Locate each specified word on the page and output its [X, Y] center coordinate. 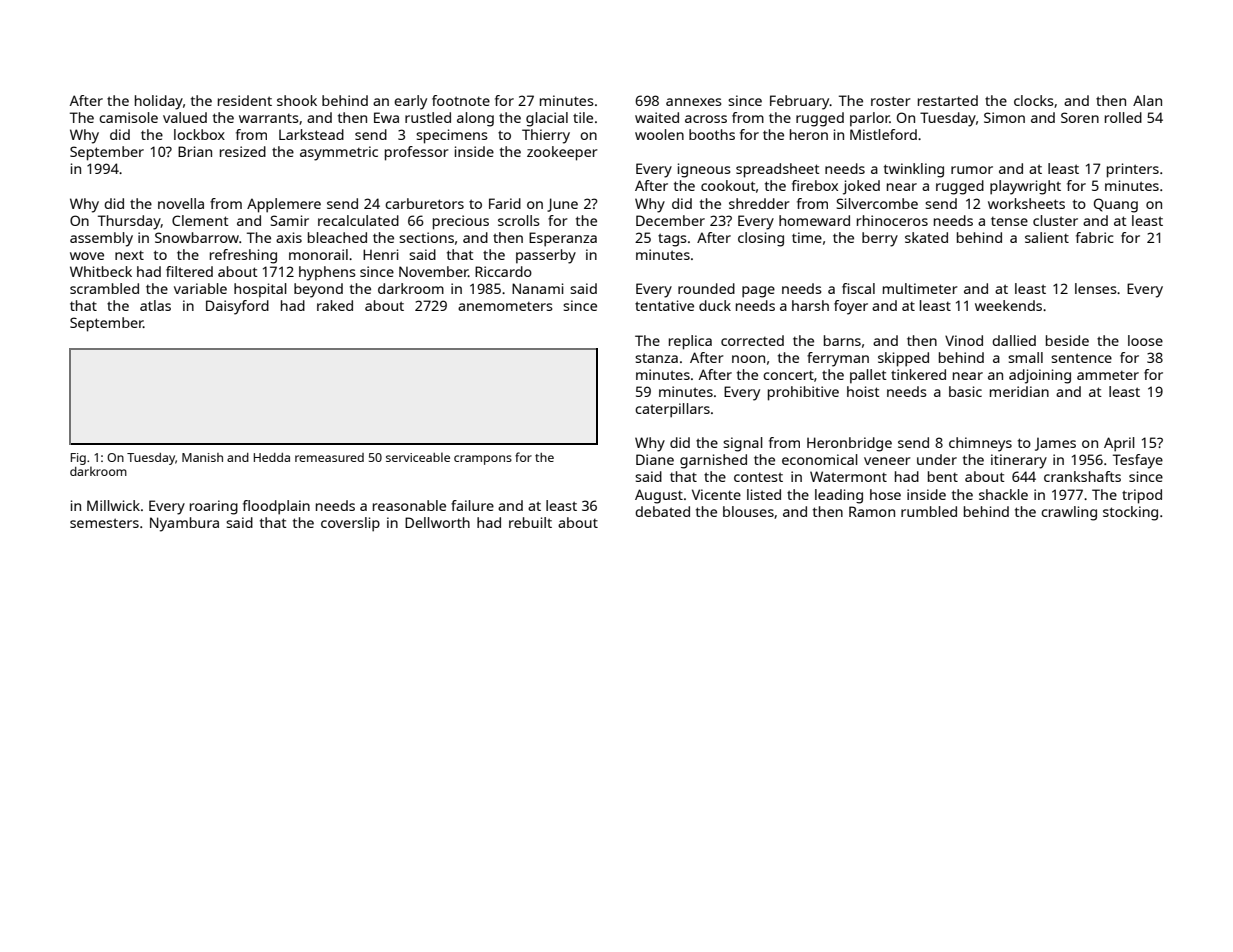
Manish [202, 457]
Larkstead [311, 134]
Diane [655, 459]
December [670, 220]
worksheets [1026, 203]
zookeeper [562, 153]
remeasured [329, 457]
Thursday [129, 222]
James [1055, 444]
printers [1133, 170]
